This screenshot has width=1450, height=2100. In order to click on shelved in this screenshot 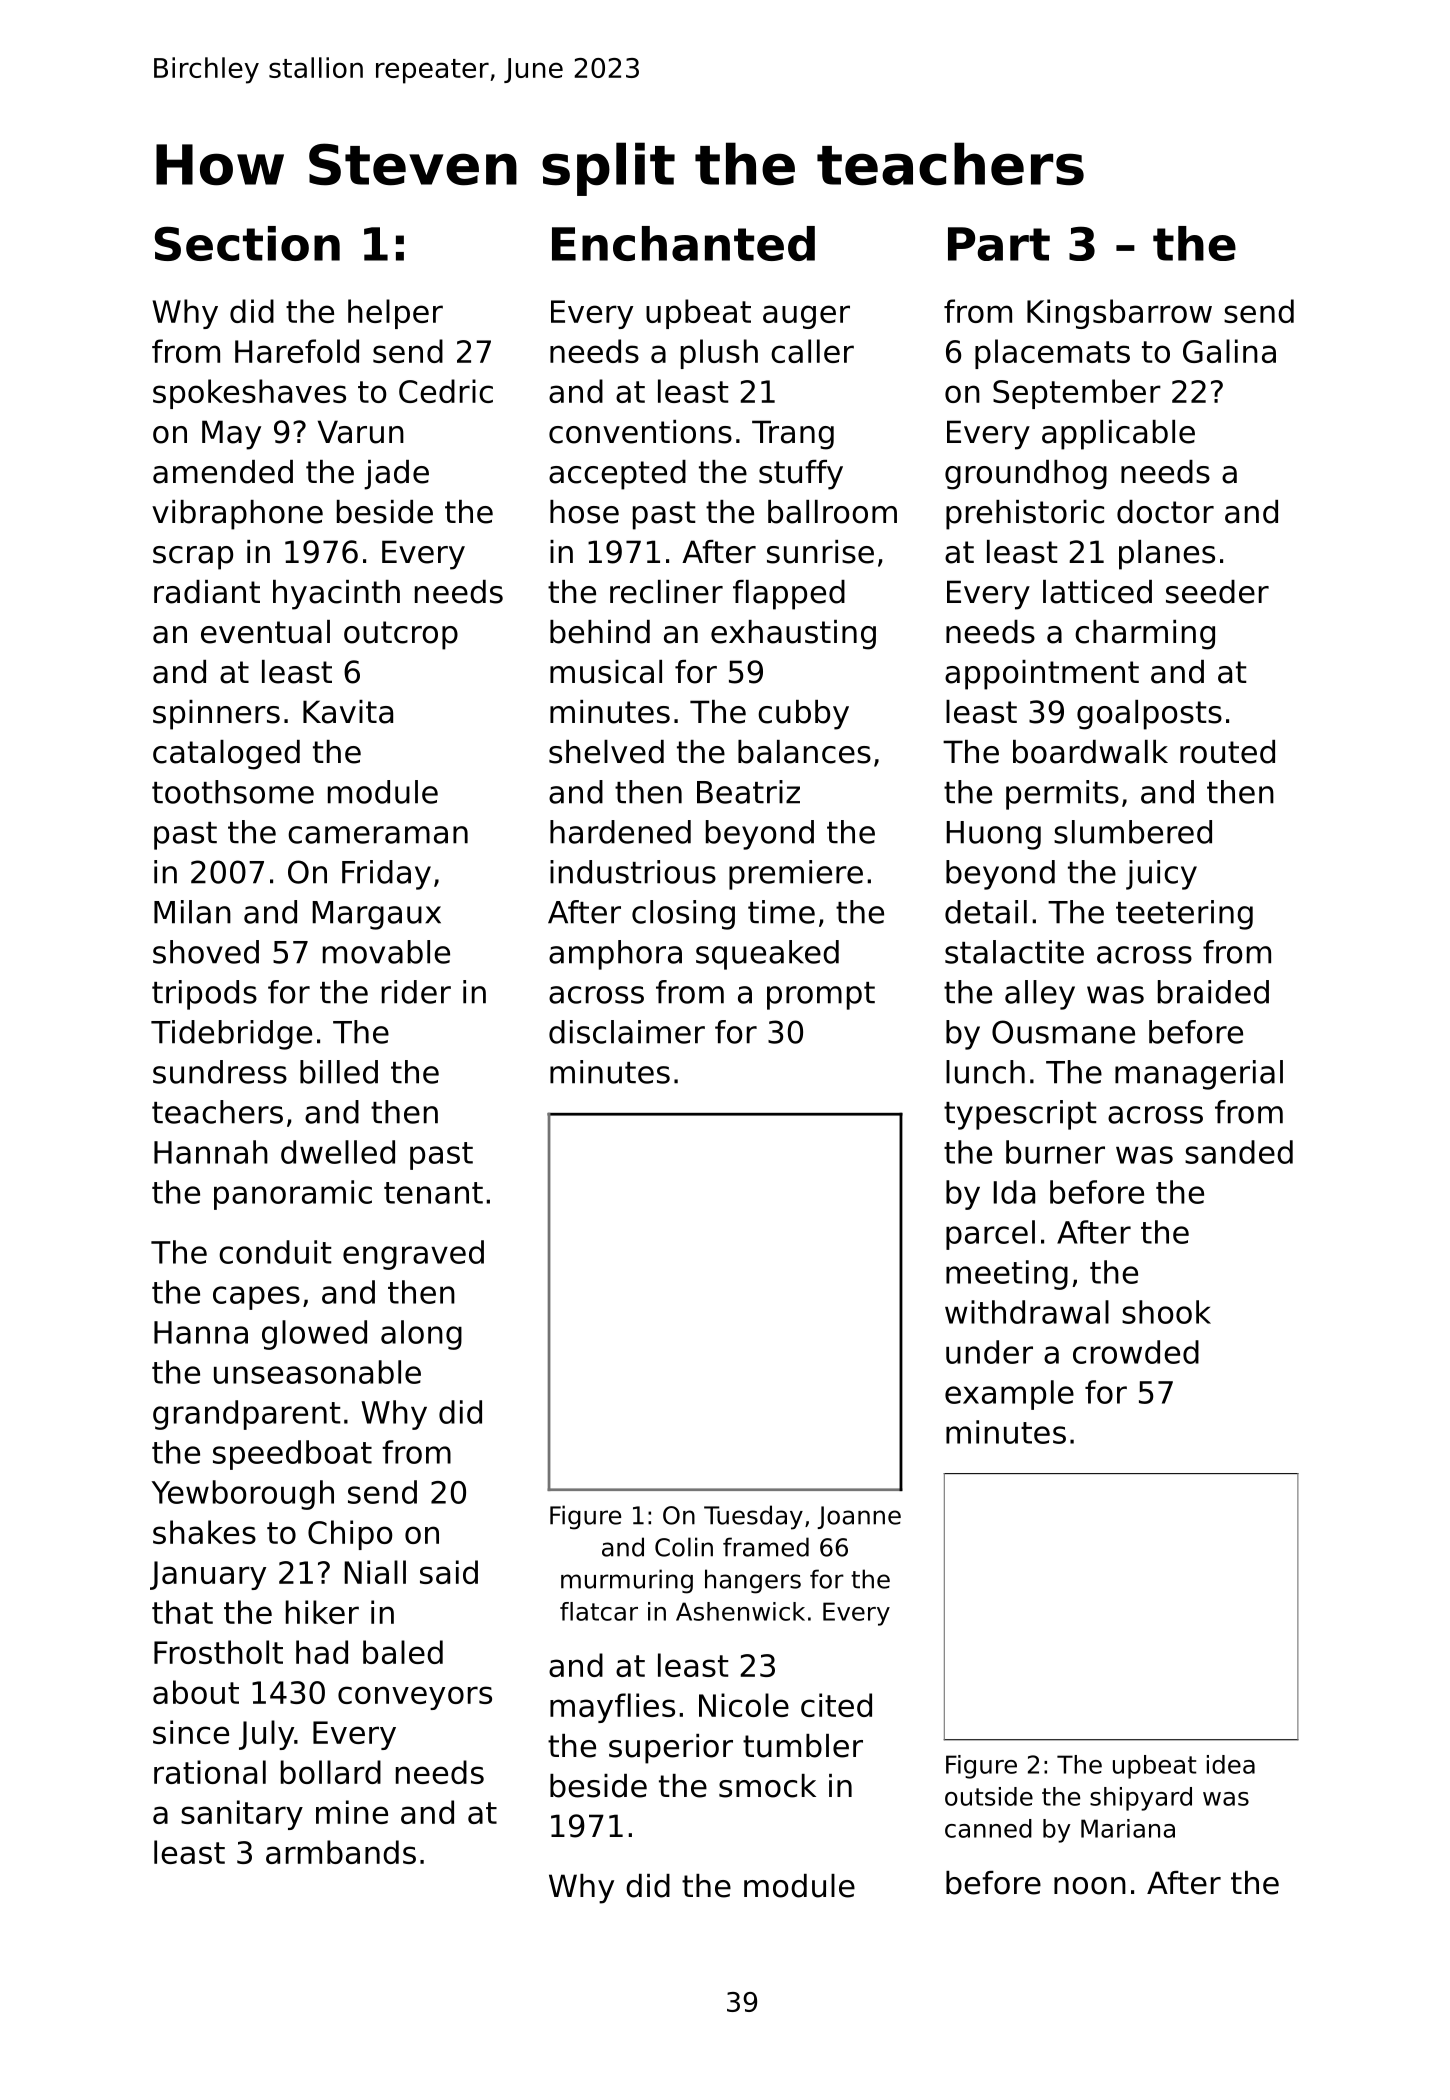, I will do `click(606, 752)`.
